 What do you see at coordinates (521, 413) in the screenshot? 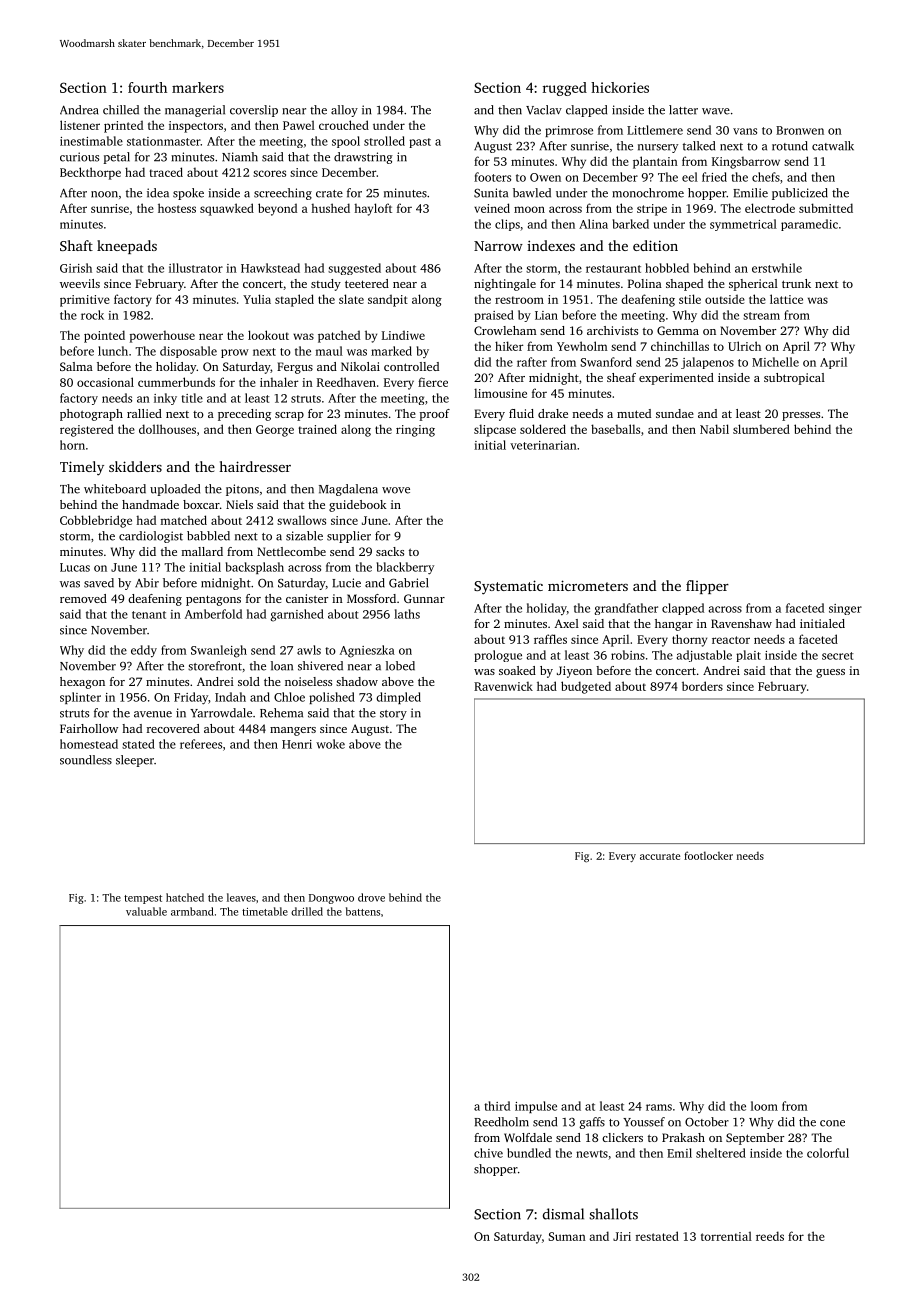
I see `fluid` at bounding box center [521, 413].
